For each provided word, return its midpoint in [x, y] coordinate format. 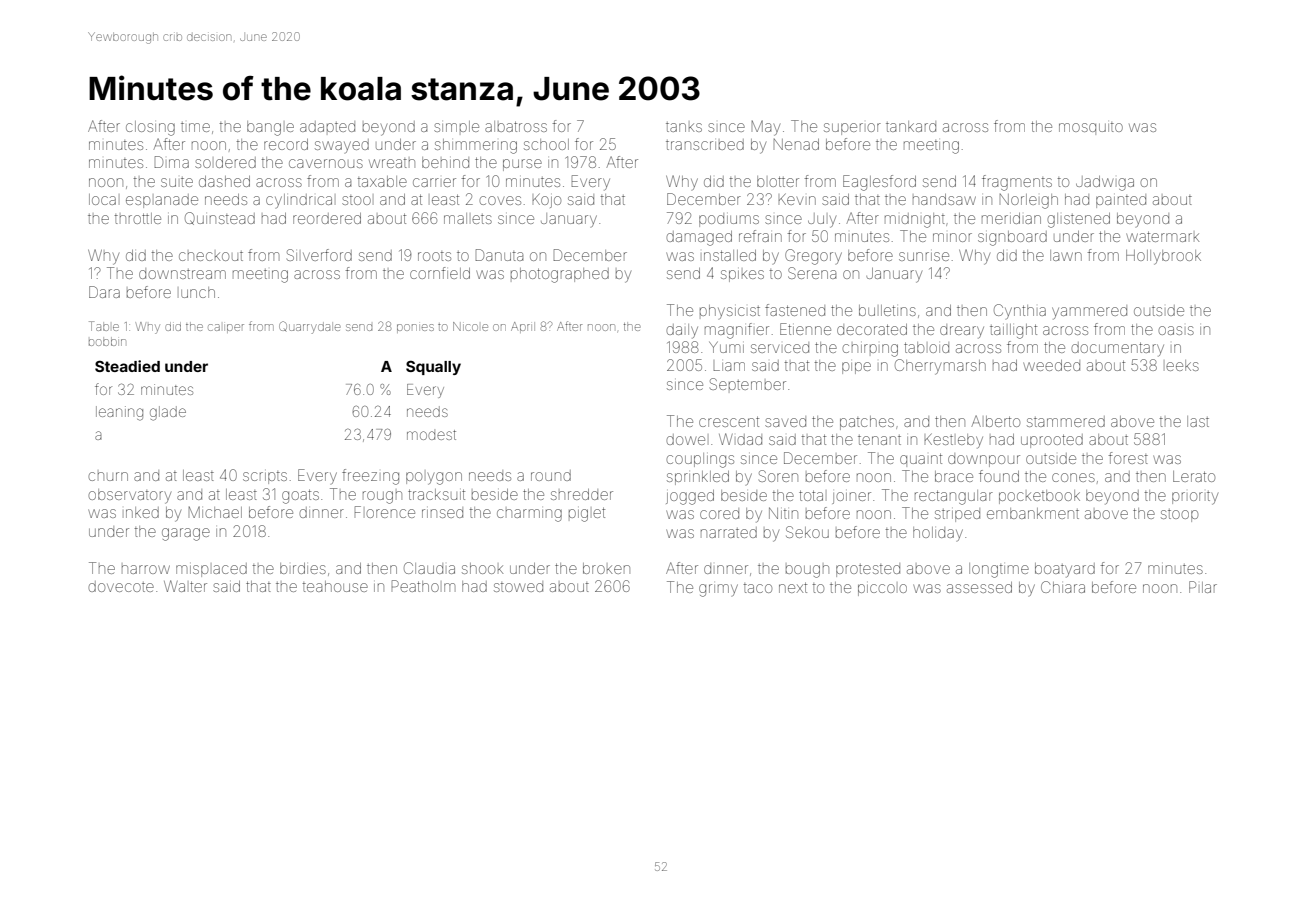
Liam [729, 366]
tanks [684, 127]
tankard [911, 126]
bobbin [107, 341]
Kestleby [953, 441]
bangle [270, 128]
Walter [185, 586]
